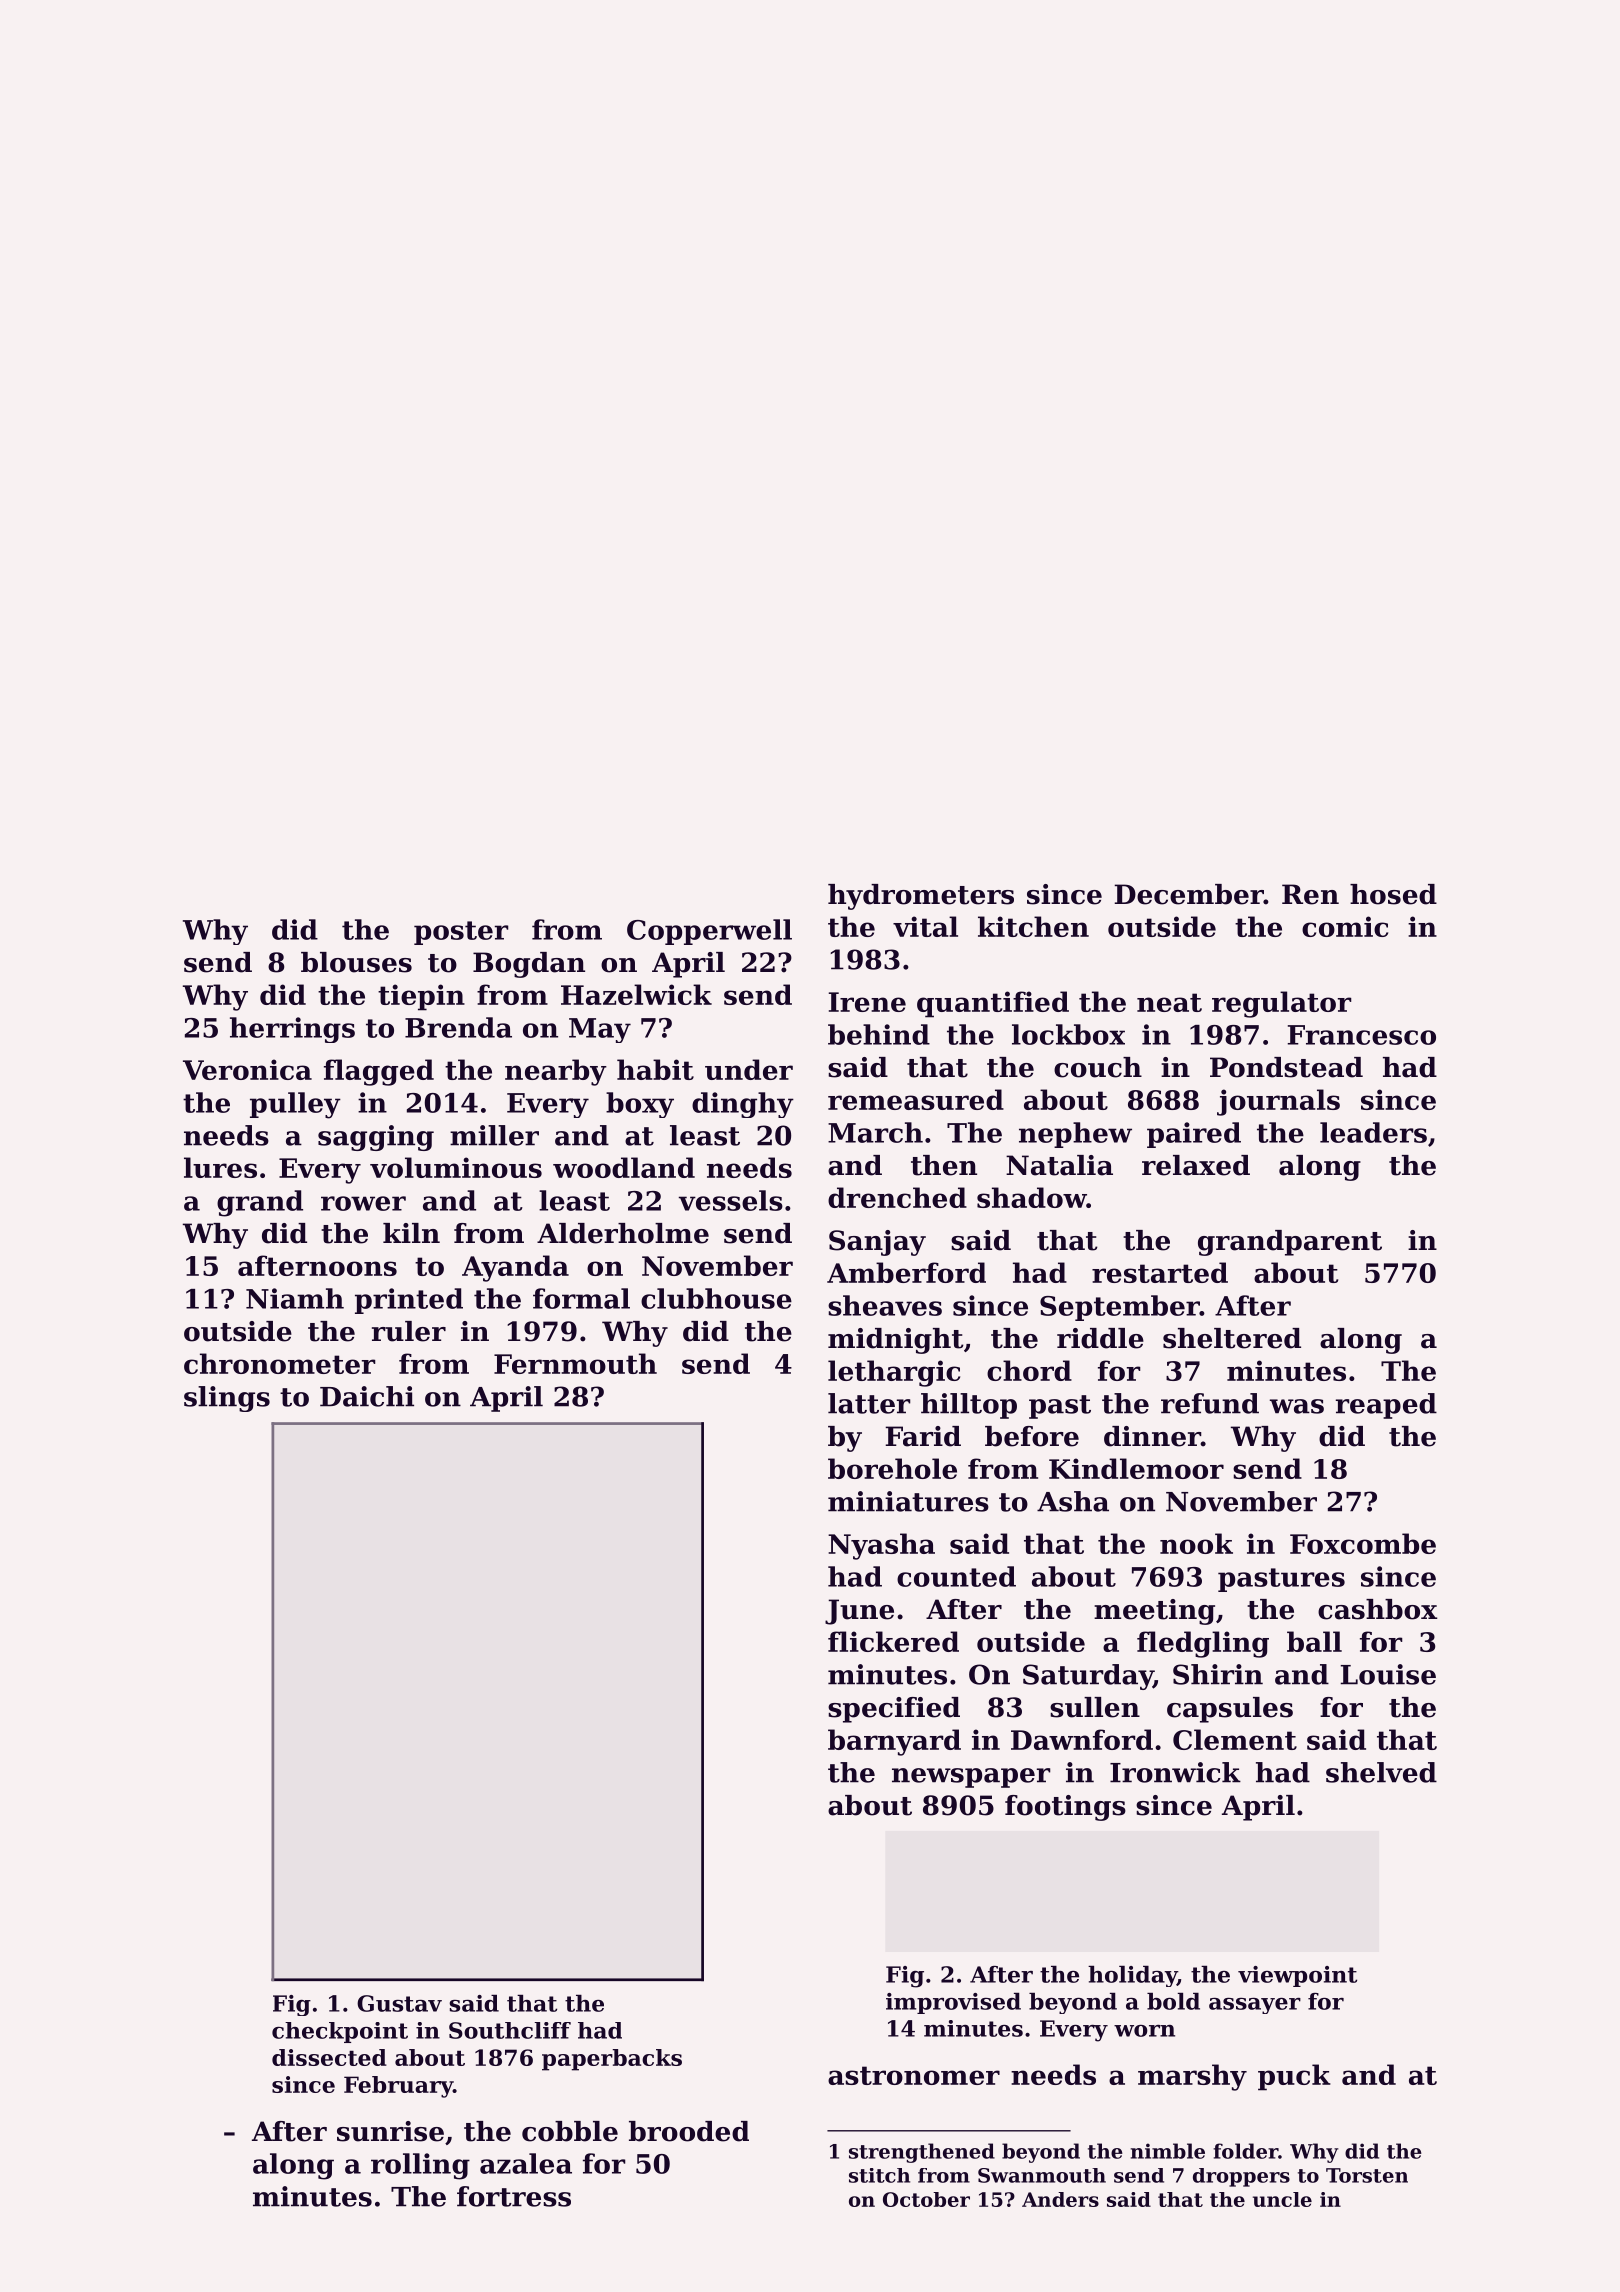  I want to click on fortress, so click(514, 2196).
